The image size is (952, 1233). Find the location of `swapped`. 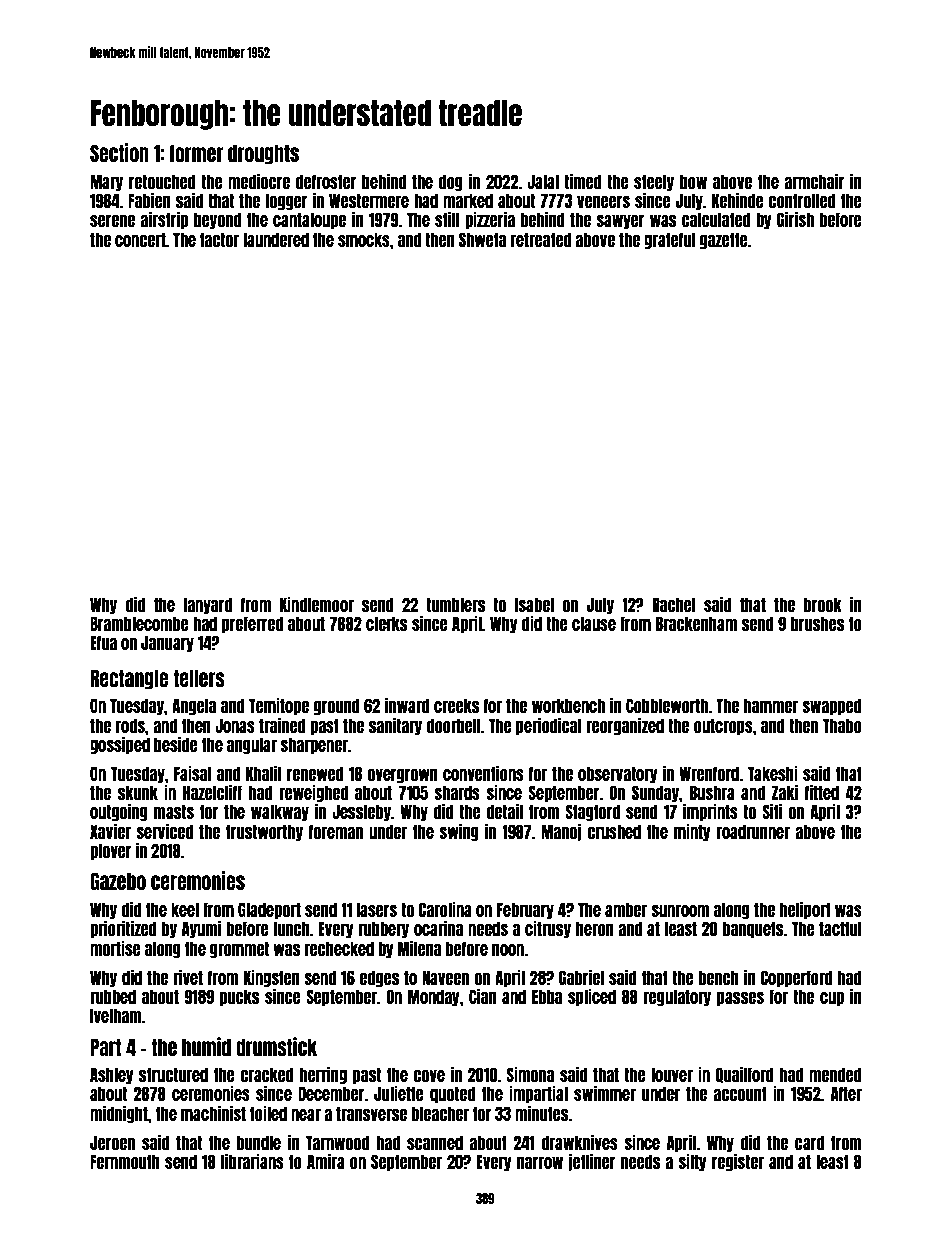

swapped is located at coordinates (832, 706).
